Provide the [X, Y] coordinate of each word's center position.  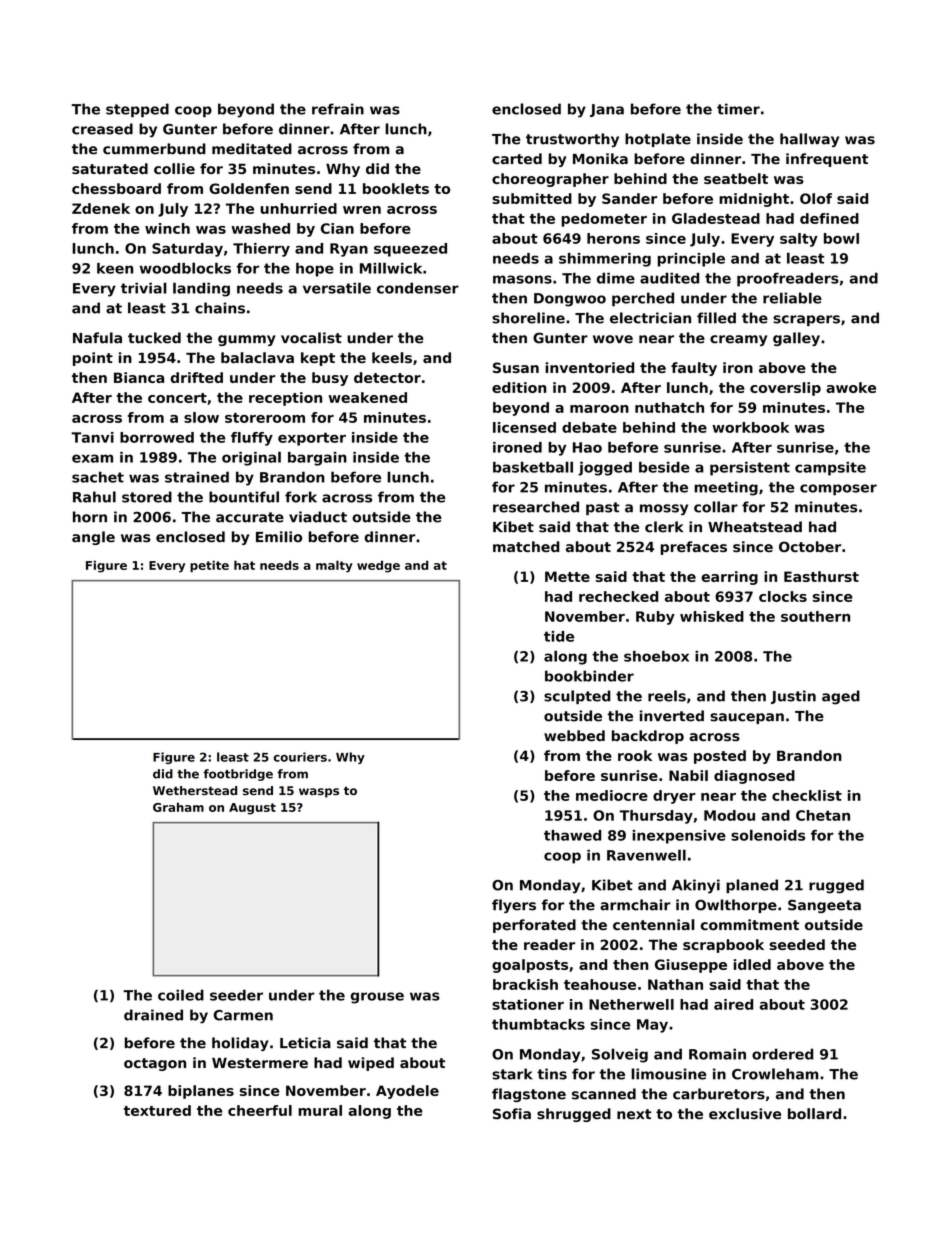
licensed [524, 427]
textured [157, 1110]
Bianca [139, 377]
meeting [726, 488]
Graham [178, 807]
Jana [607, 110]
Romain [717, 1054]
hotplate [658, 140]
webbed [574, 735]
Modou [729, 815]
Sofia [512, 1114]
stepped [137, 110]
